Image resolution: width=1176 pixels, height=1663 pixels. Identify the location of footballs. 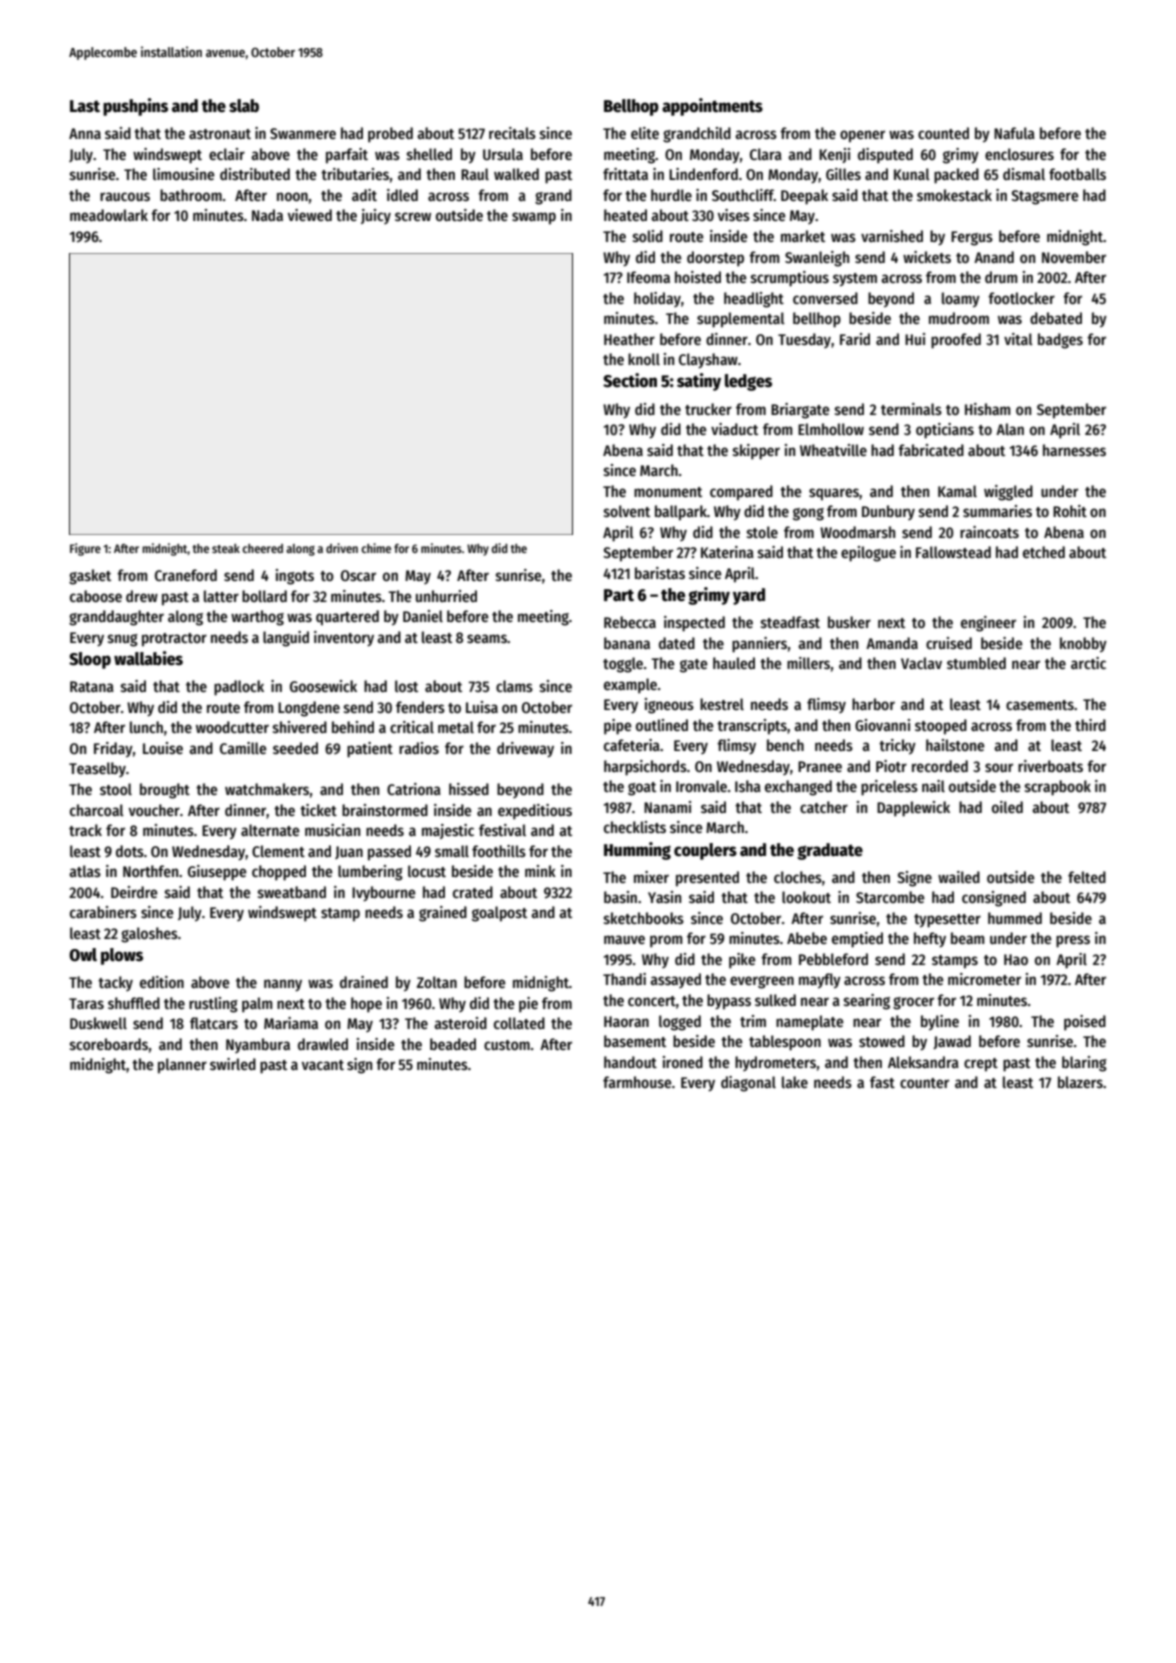
(1077, 174).
